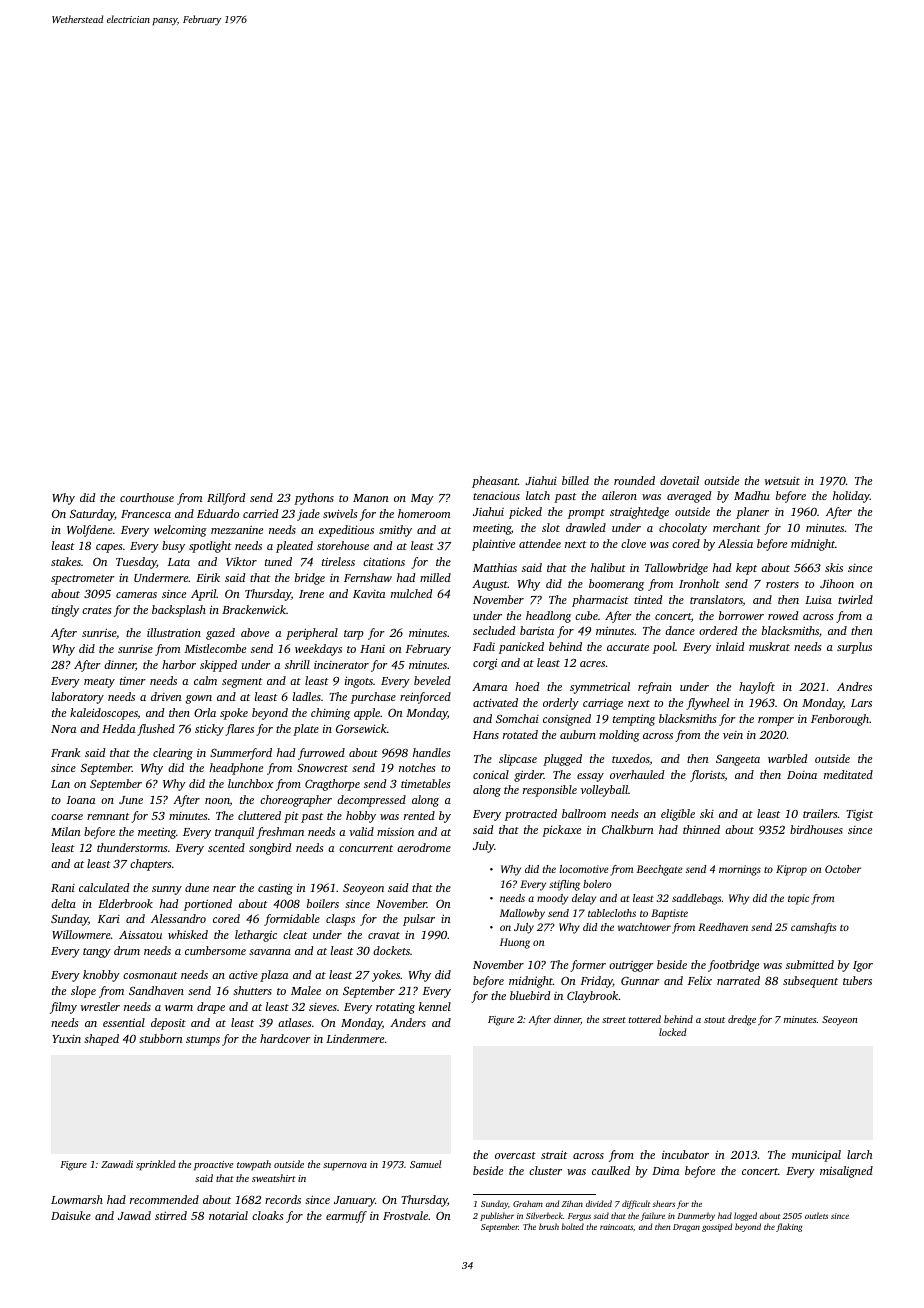  I want to click on Frostvale, so click(405, 1215).
